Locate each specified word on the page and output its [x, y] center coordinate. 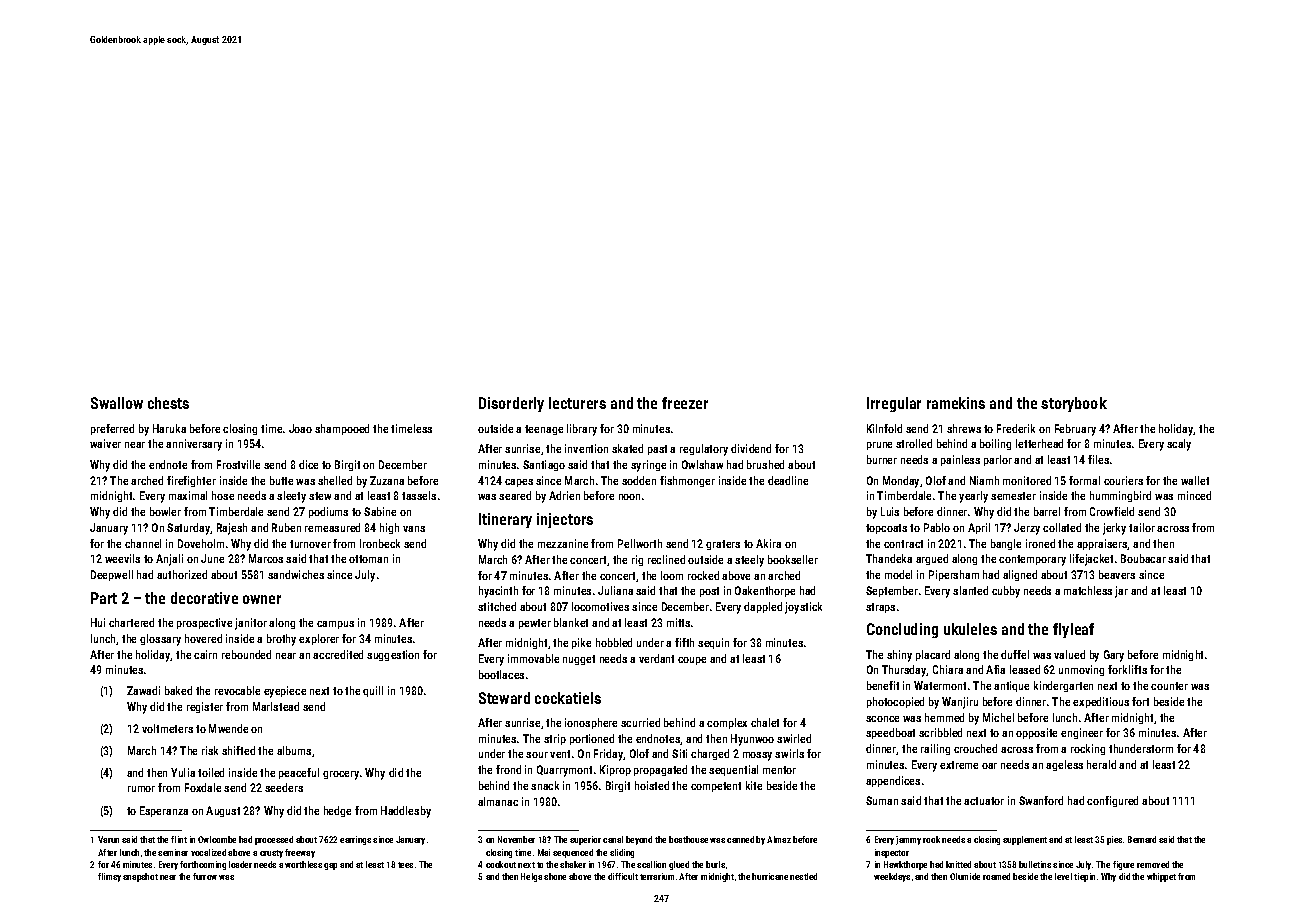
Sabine [380, 511]
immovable [533, 658]
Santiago [544, 465]
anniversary [194, 445]
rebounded [246, 654]
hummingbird [1120, 496]
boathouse [688, 839]
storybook [1074, 404]
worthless [303, 864]
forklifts [1127, 669]
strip [555, 739]
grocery [341, 775]
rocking [1088, 749]
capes [519, 483]
